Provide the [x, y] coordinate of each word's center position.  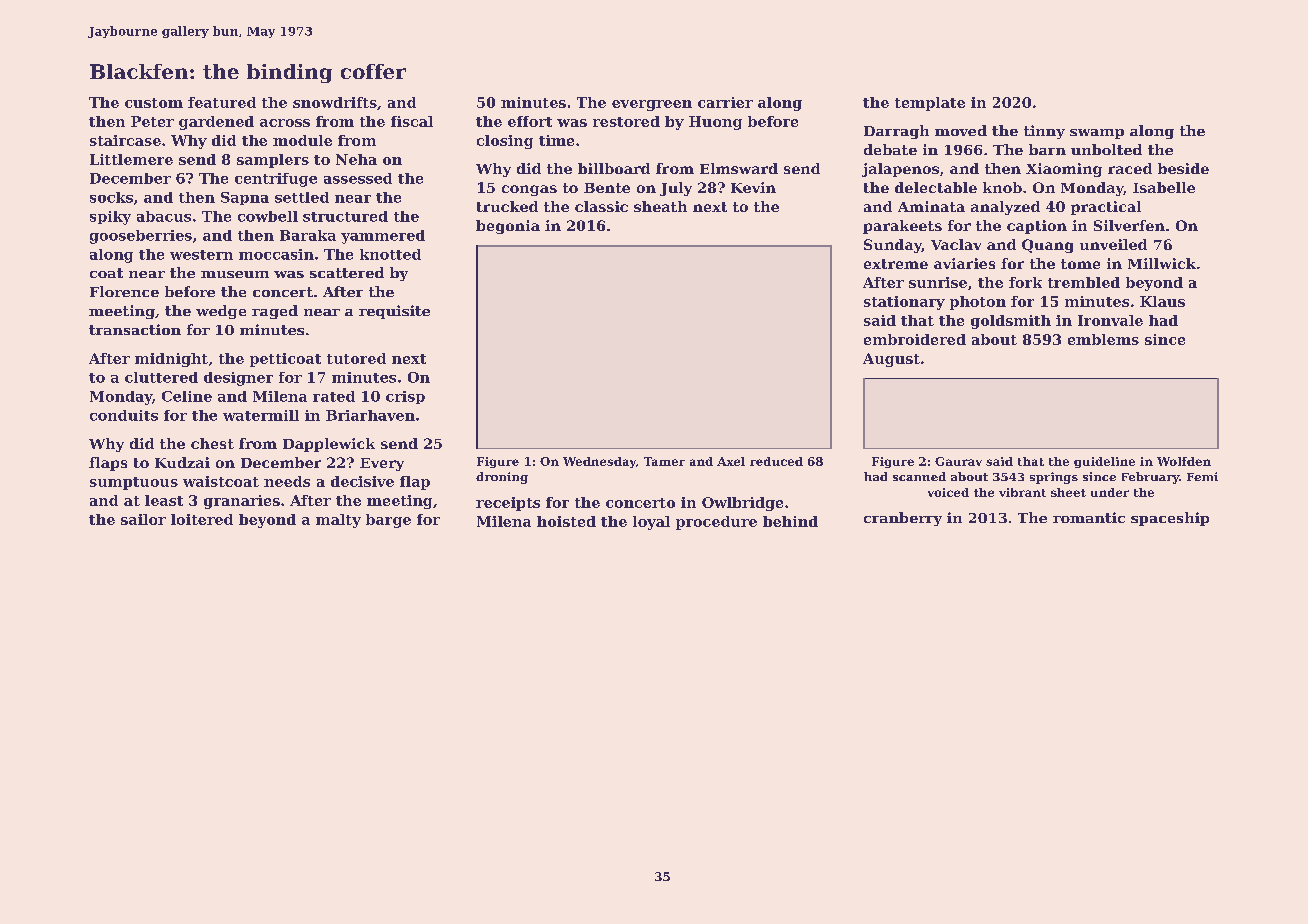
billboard [614, 168]
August [891, 360]
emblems [1103, 339]
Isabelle [1164, 187]
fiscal [412, 121]
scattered [347, 272]
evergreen [652, 105]
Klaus [1162, 301]
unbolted [1106, 149]
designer [238, 379]
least [164, 500]
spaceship [1170, 519]
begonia [508, 227]
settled [302, 197]
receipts [508, 504]
